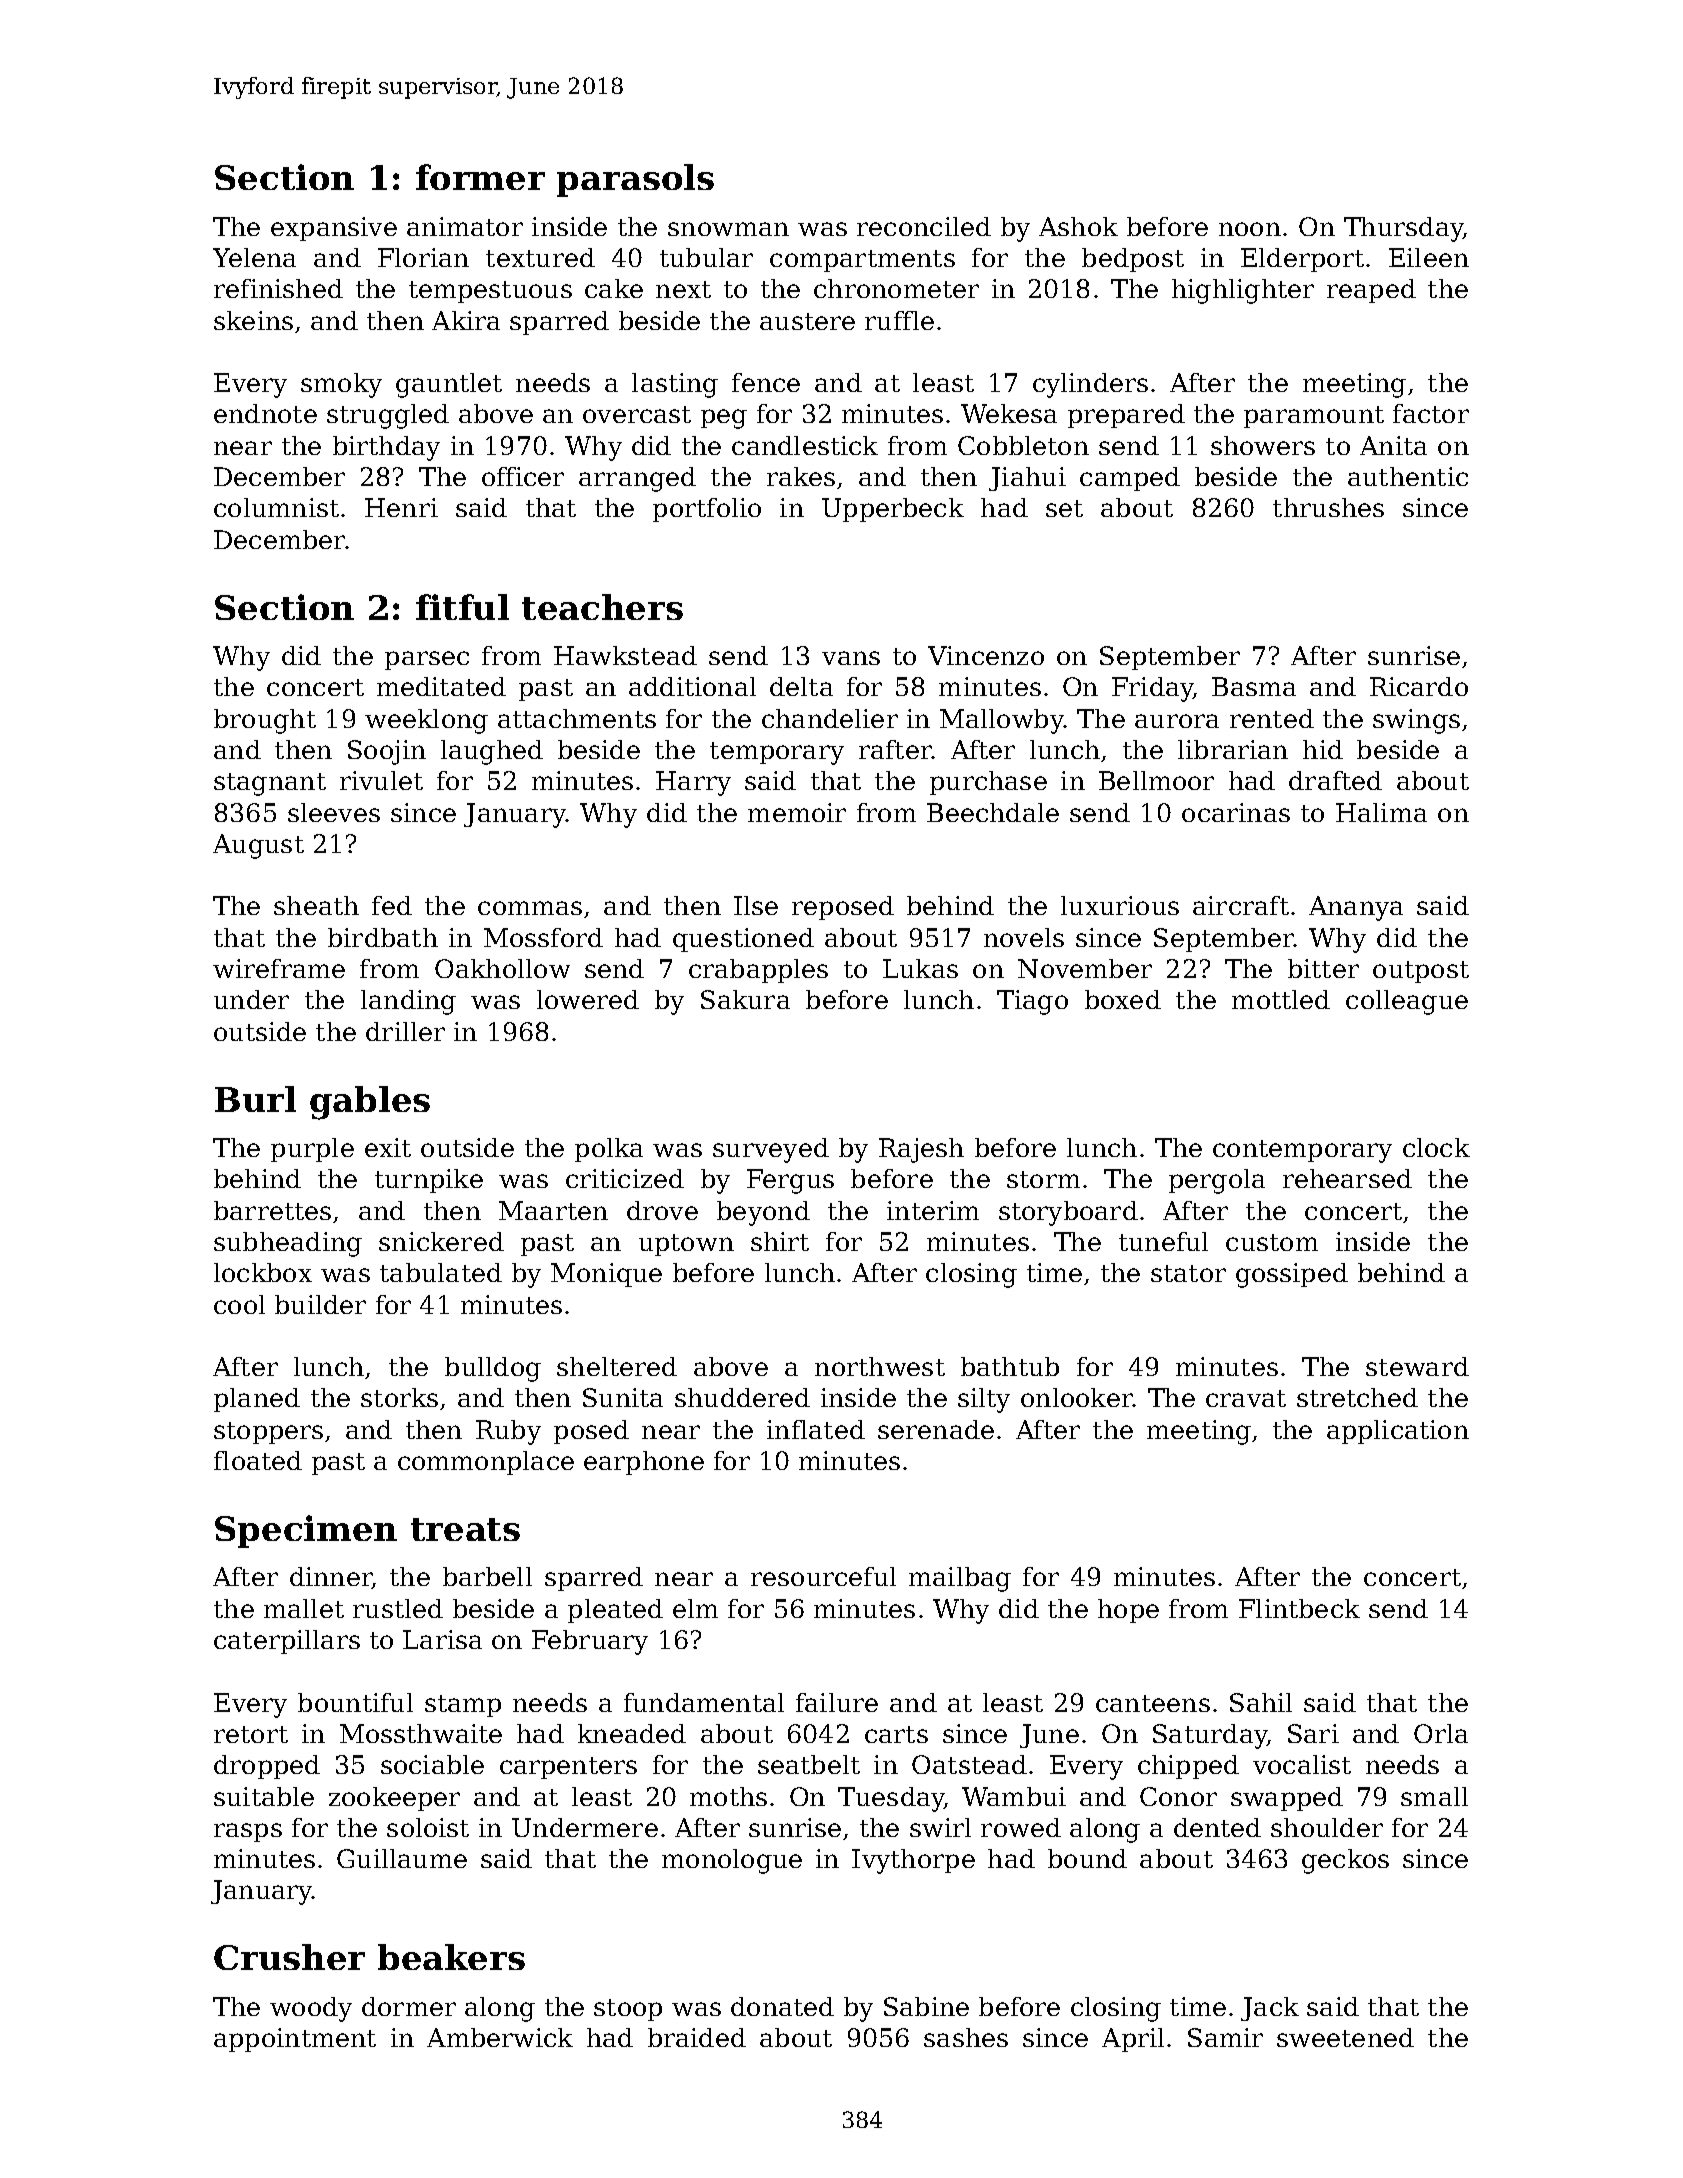 The width and height of the screenshot is (1683, 2178). I want to click on tempestuous, so click(490, 292).
